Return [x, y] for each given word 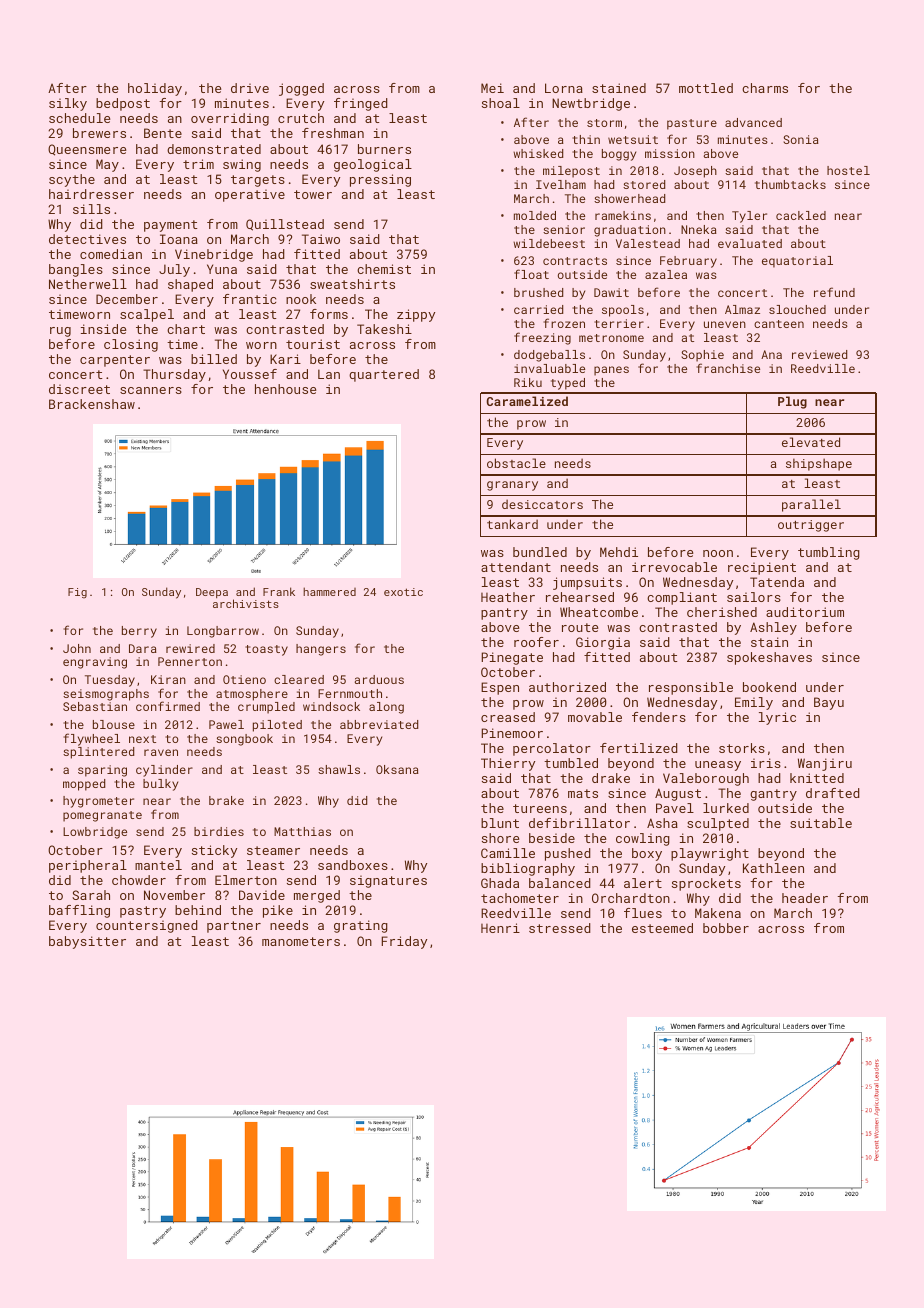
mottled [706, 88]
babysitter [87, 942]
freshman [333, 133]
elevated [811, 442]
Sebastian [95, 706]
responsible [691, 688]
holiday [155, 89]
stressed [560, 928]
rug [60, 332]
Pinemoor [512, 733]
